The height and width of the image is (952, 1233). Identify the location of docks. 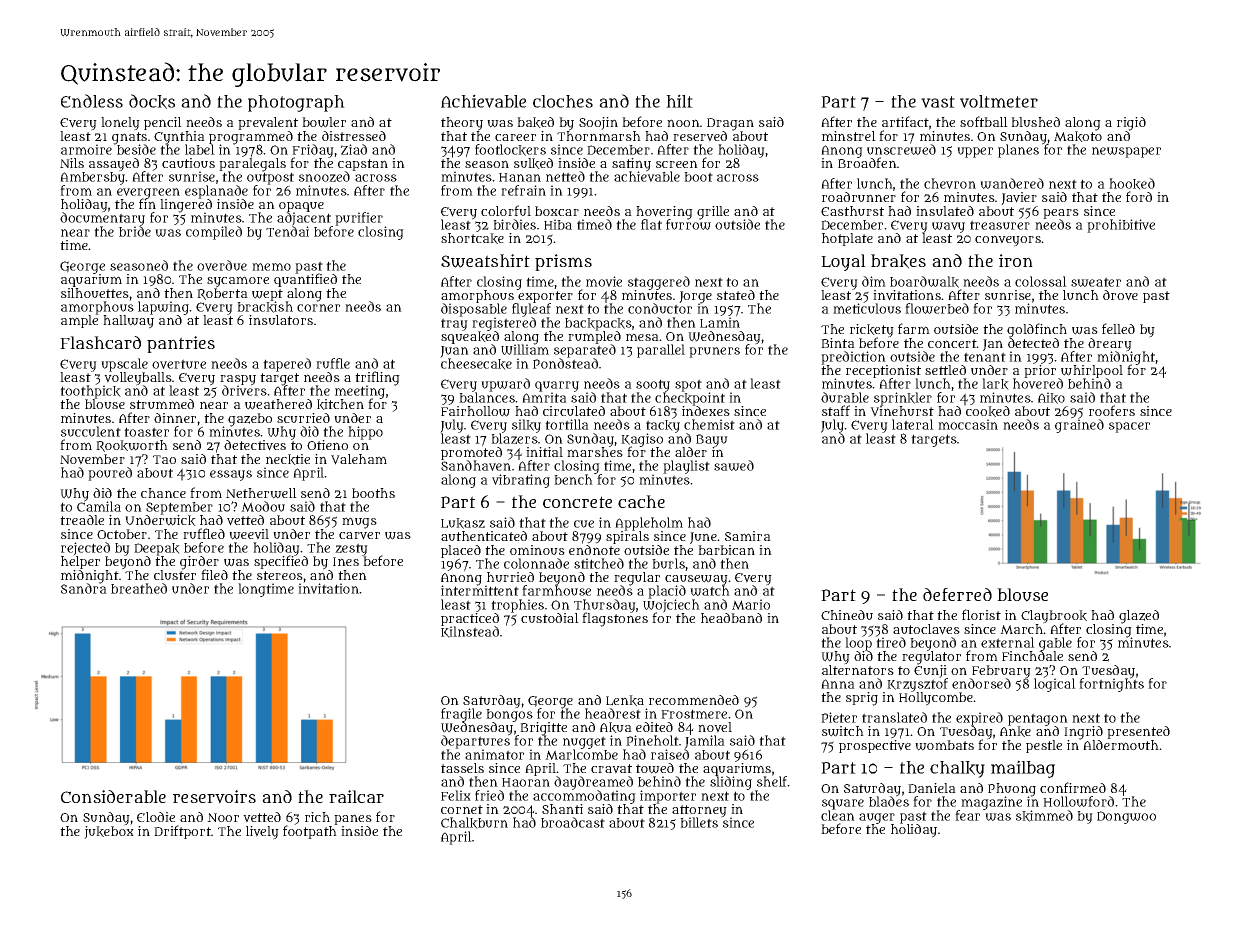
(152, 101).
